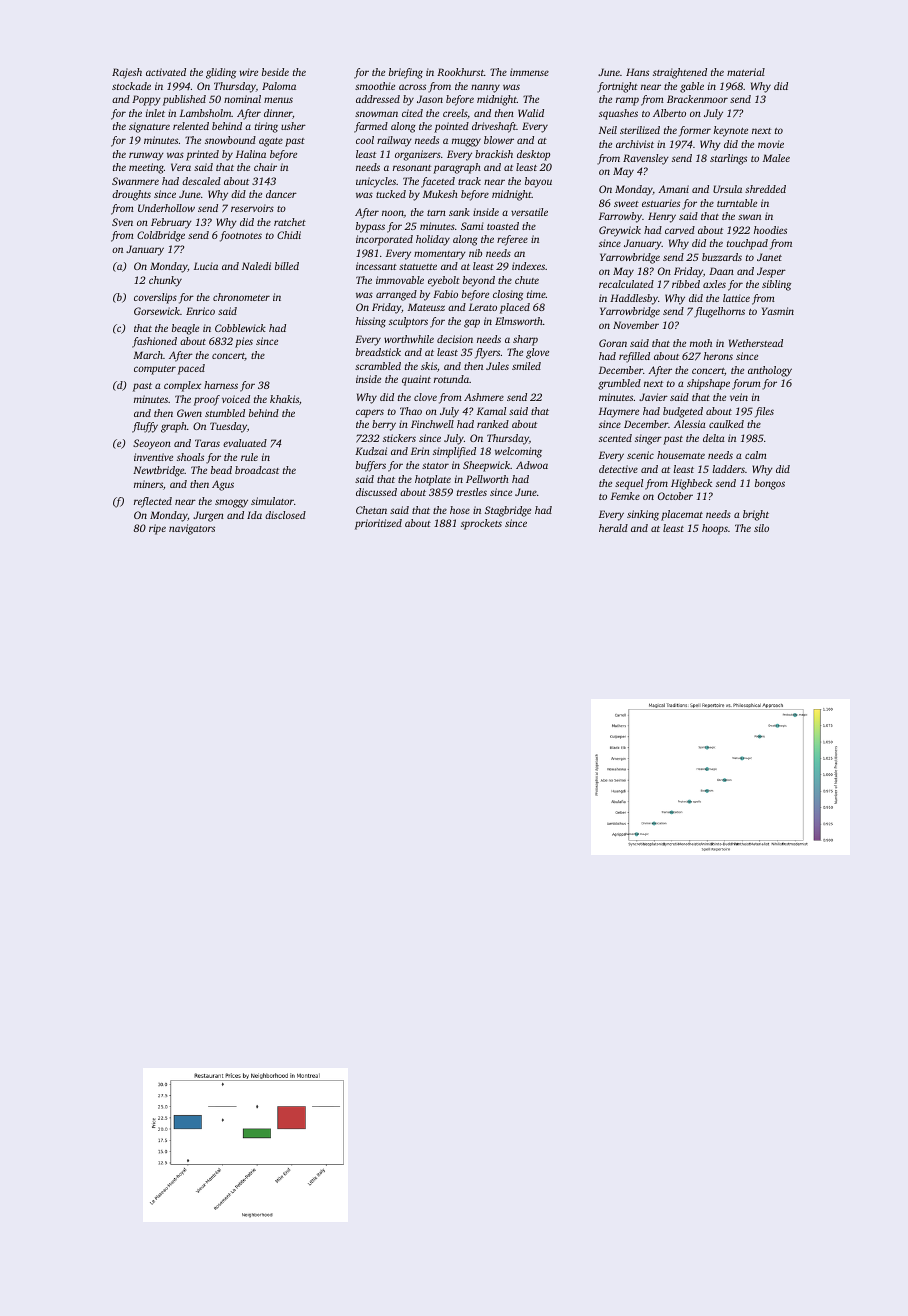 The width and height of the screenshot is (908, 1316). What do you see at coordinates (718, 356) in the screenshot?
I see `herons` at bounding box center [718, 356].
